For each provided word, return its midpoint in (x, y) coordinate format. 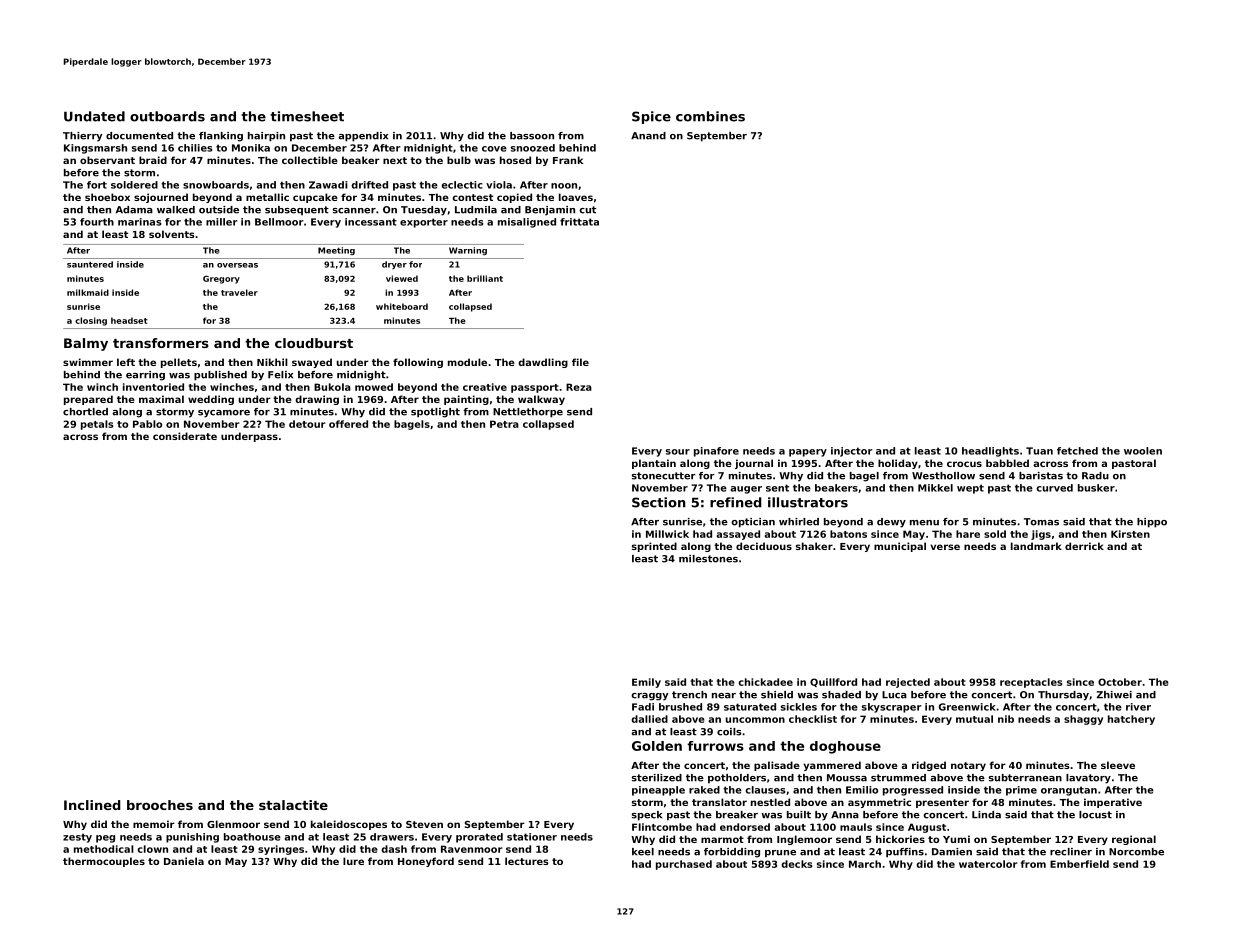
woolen (1143, 451)
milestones (708, 559)
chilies (195, 148)
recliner (1071, 852)
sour (678, 452)
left (126, 362)
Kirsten (1130, 534)
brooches (160, 805)
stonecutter (664, 476)
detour (307, 424)
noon (564, 186)
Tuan (1039, 451)
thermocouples (104, 862)
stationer (532, 837)
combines (710, 116)
